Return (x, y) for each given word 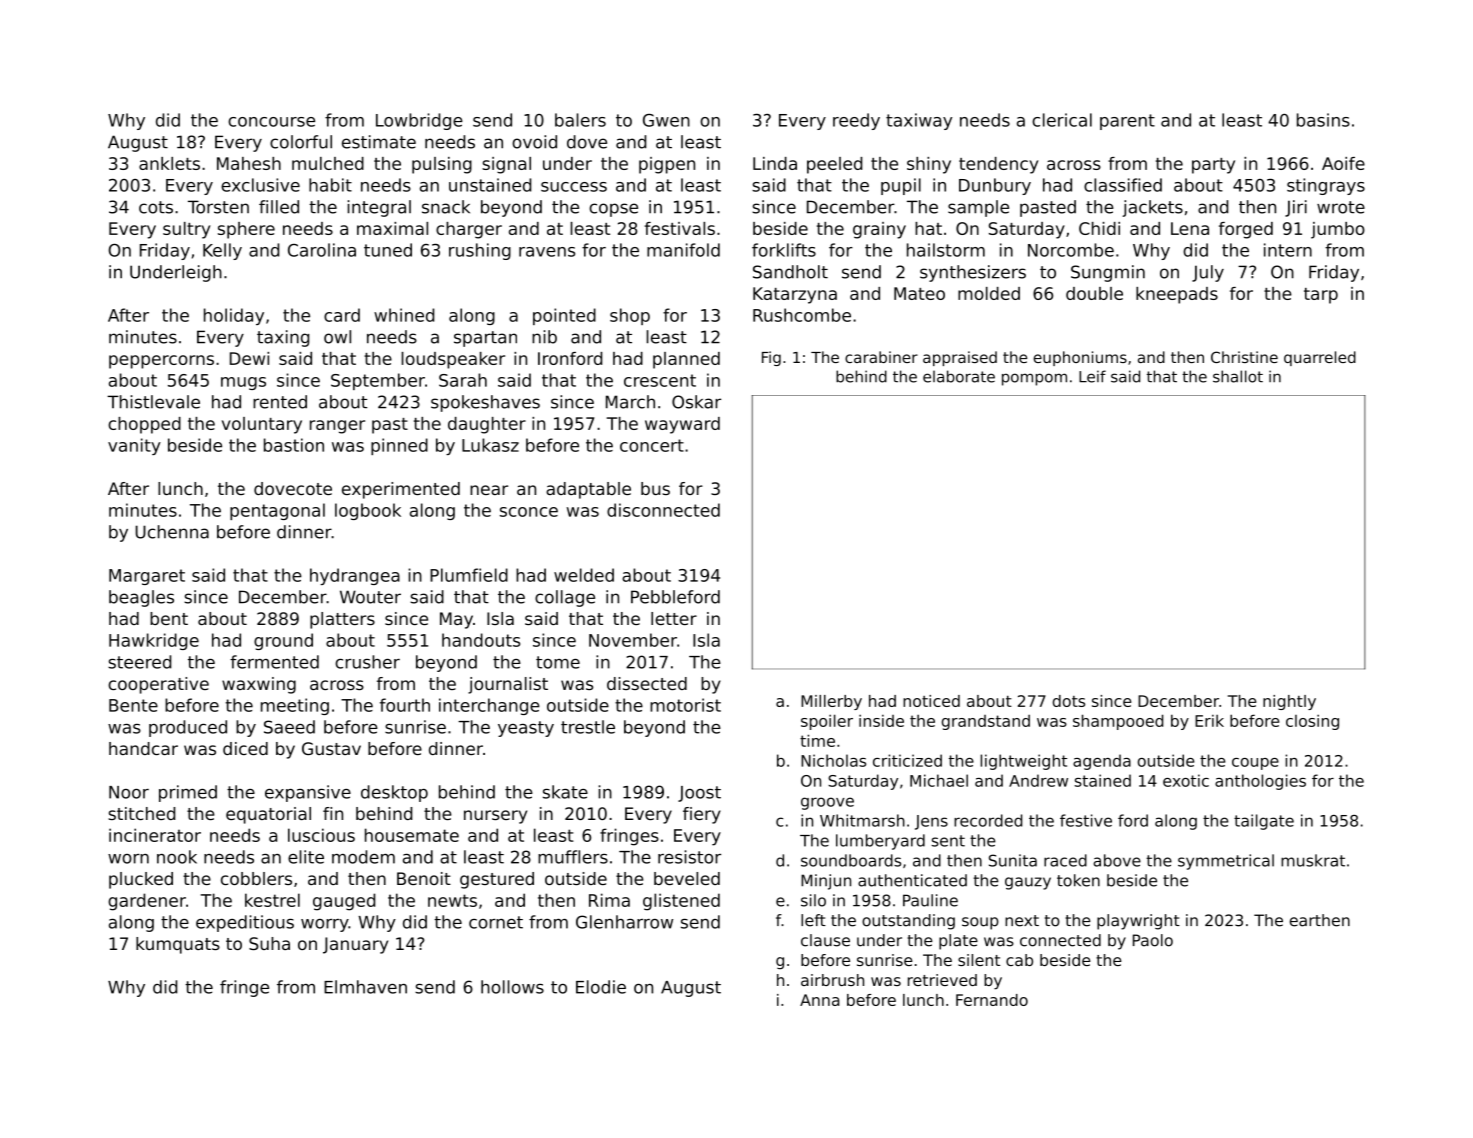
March (630, 402)
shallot (1238, 376)
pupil (901, 186)
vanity (134, 446)
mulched (328, 163)
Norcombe (1071, 250)
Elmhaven (365, 987)
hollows (512, 987)
